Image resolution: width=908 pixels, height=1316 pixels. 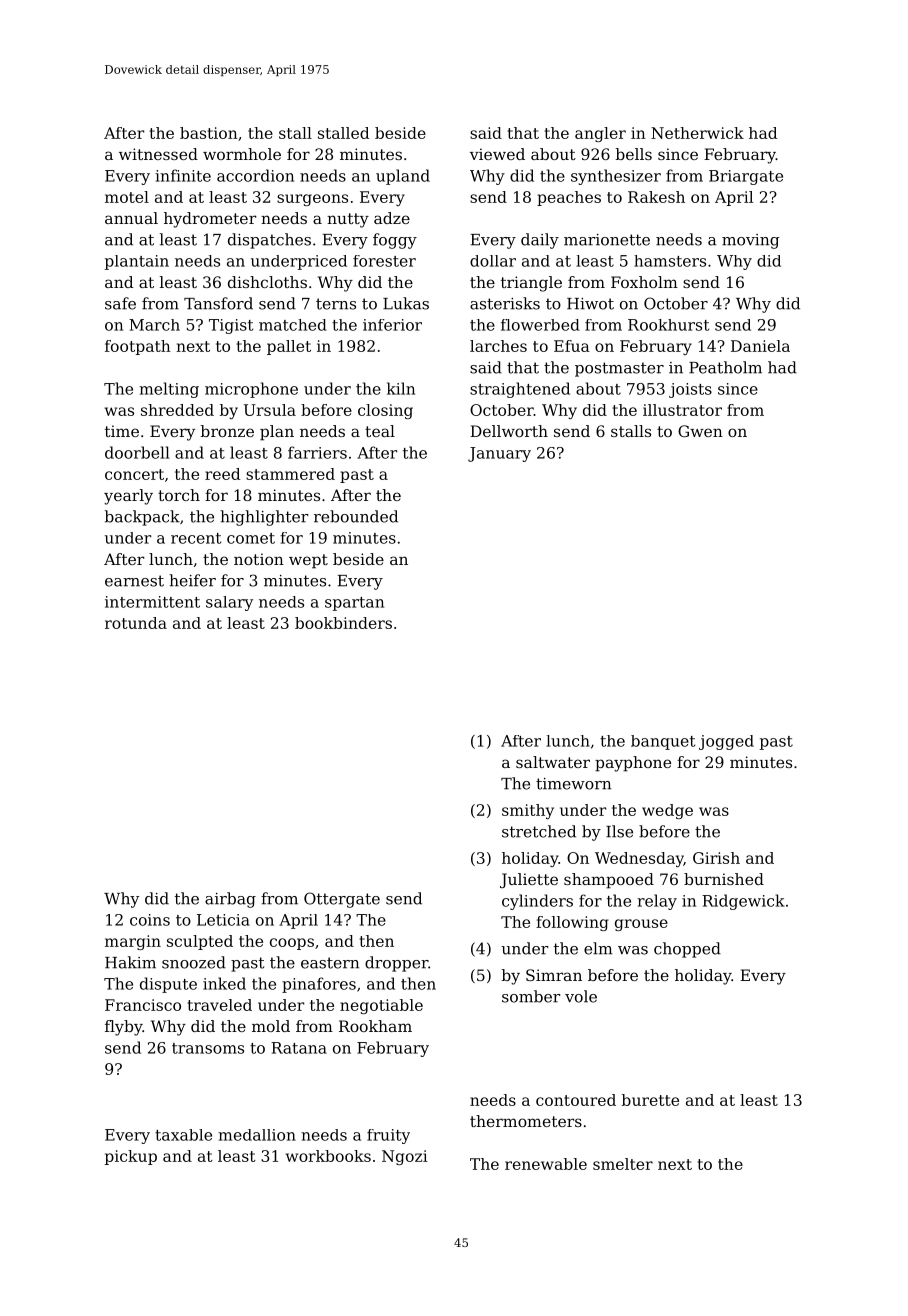 I want to click on reed, so click(x=222, y=474).
